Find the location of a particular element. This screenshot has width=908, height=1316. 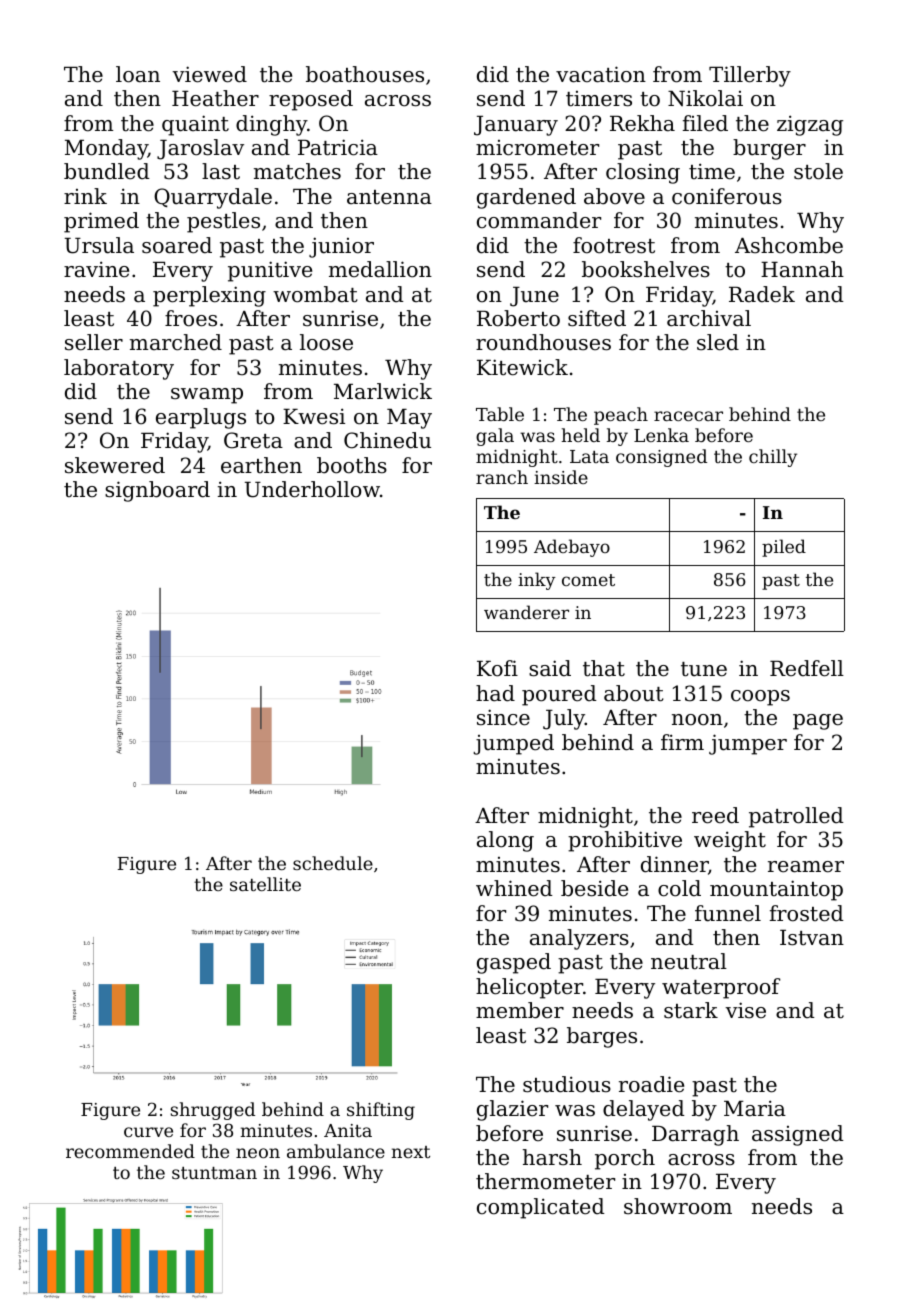

Table is located at coordinates (500, 414).
